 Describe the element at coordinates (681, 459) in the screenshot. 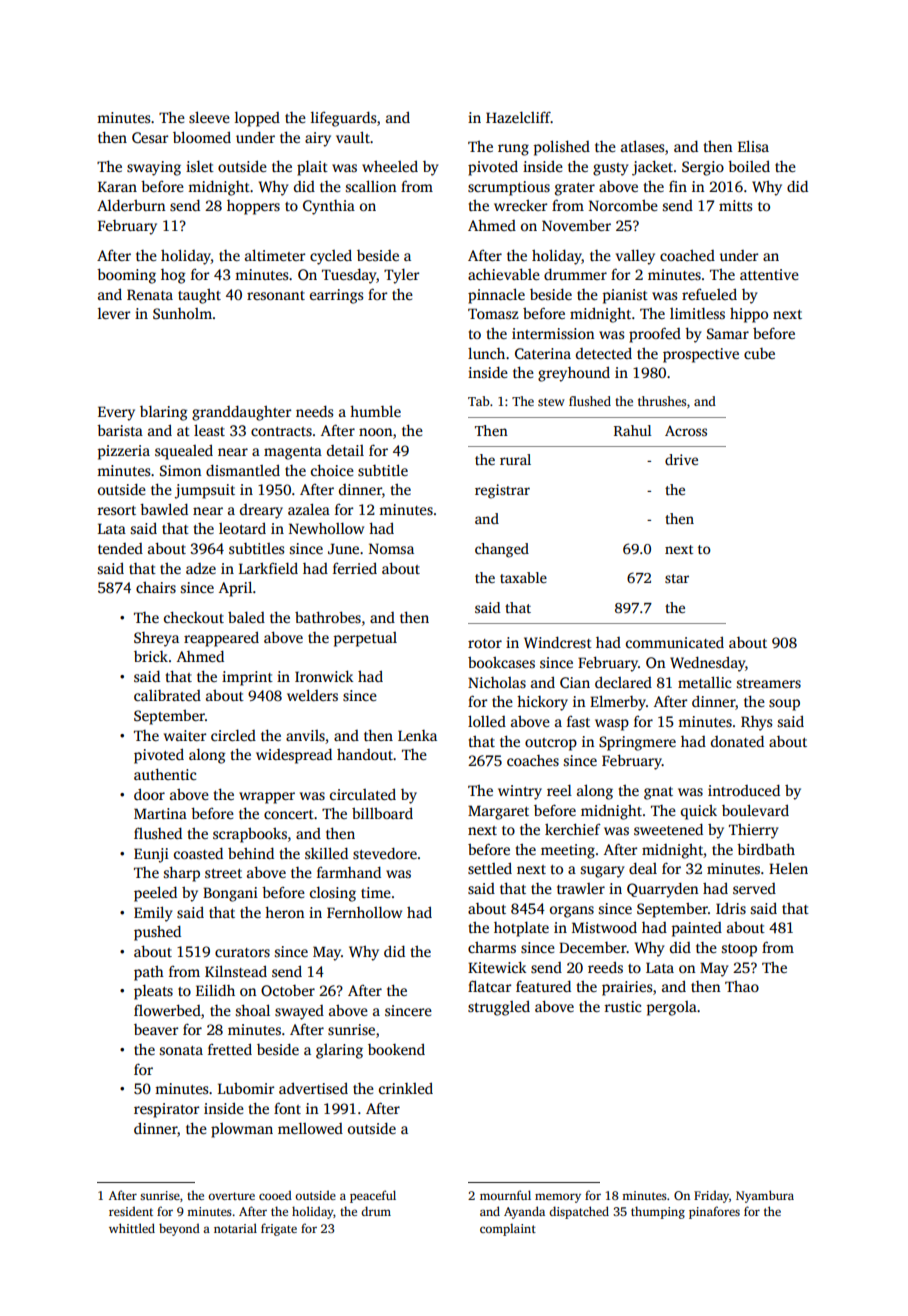

I see `drive` at that location.
